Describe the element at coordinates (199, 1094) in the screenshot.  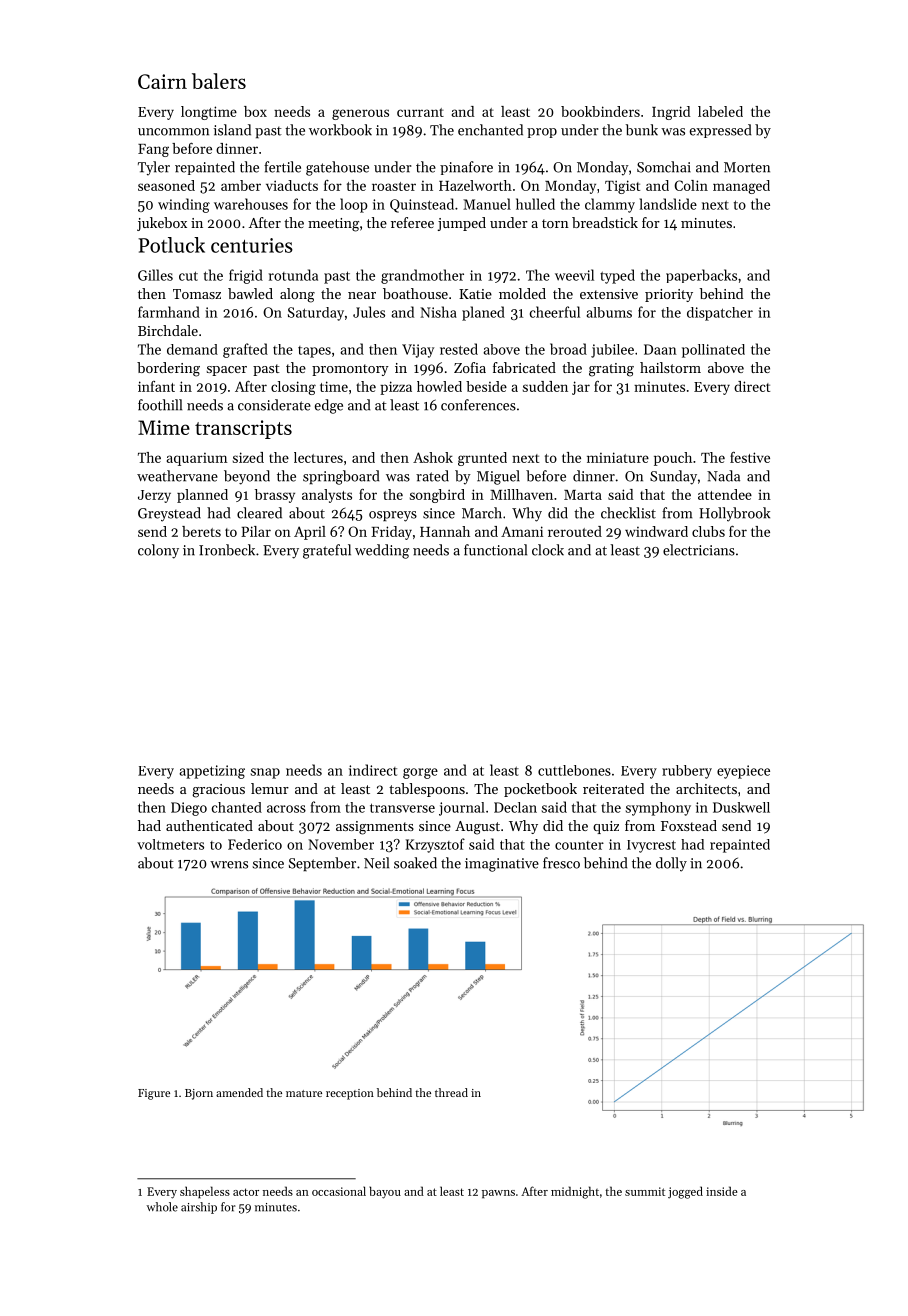
I see `Bjorn` at that location.
